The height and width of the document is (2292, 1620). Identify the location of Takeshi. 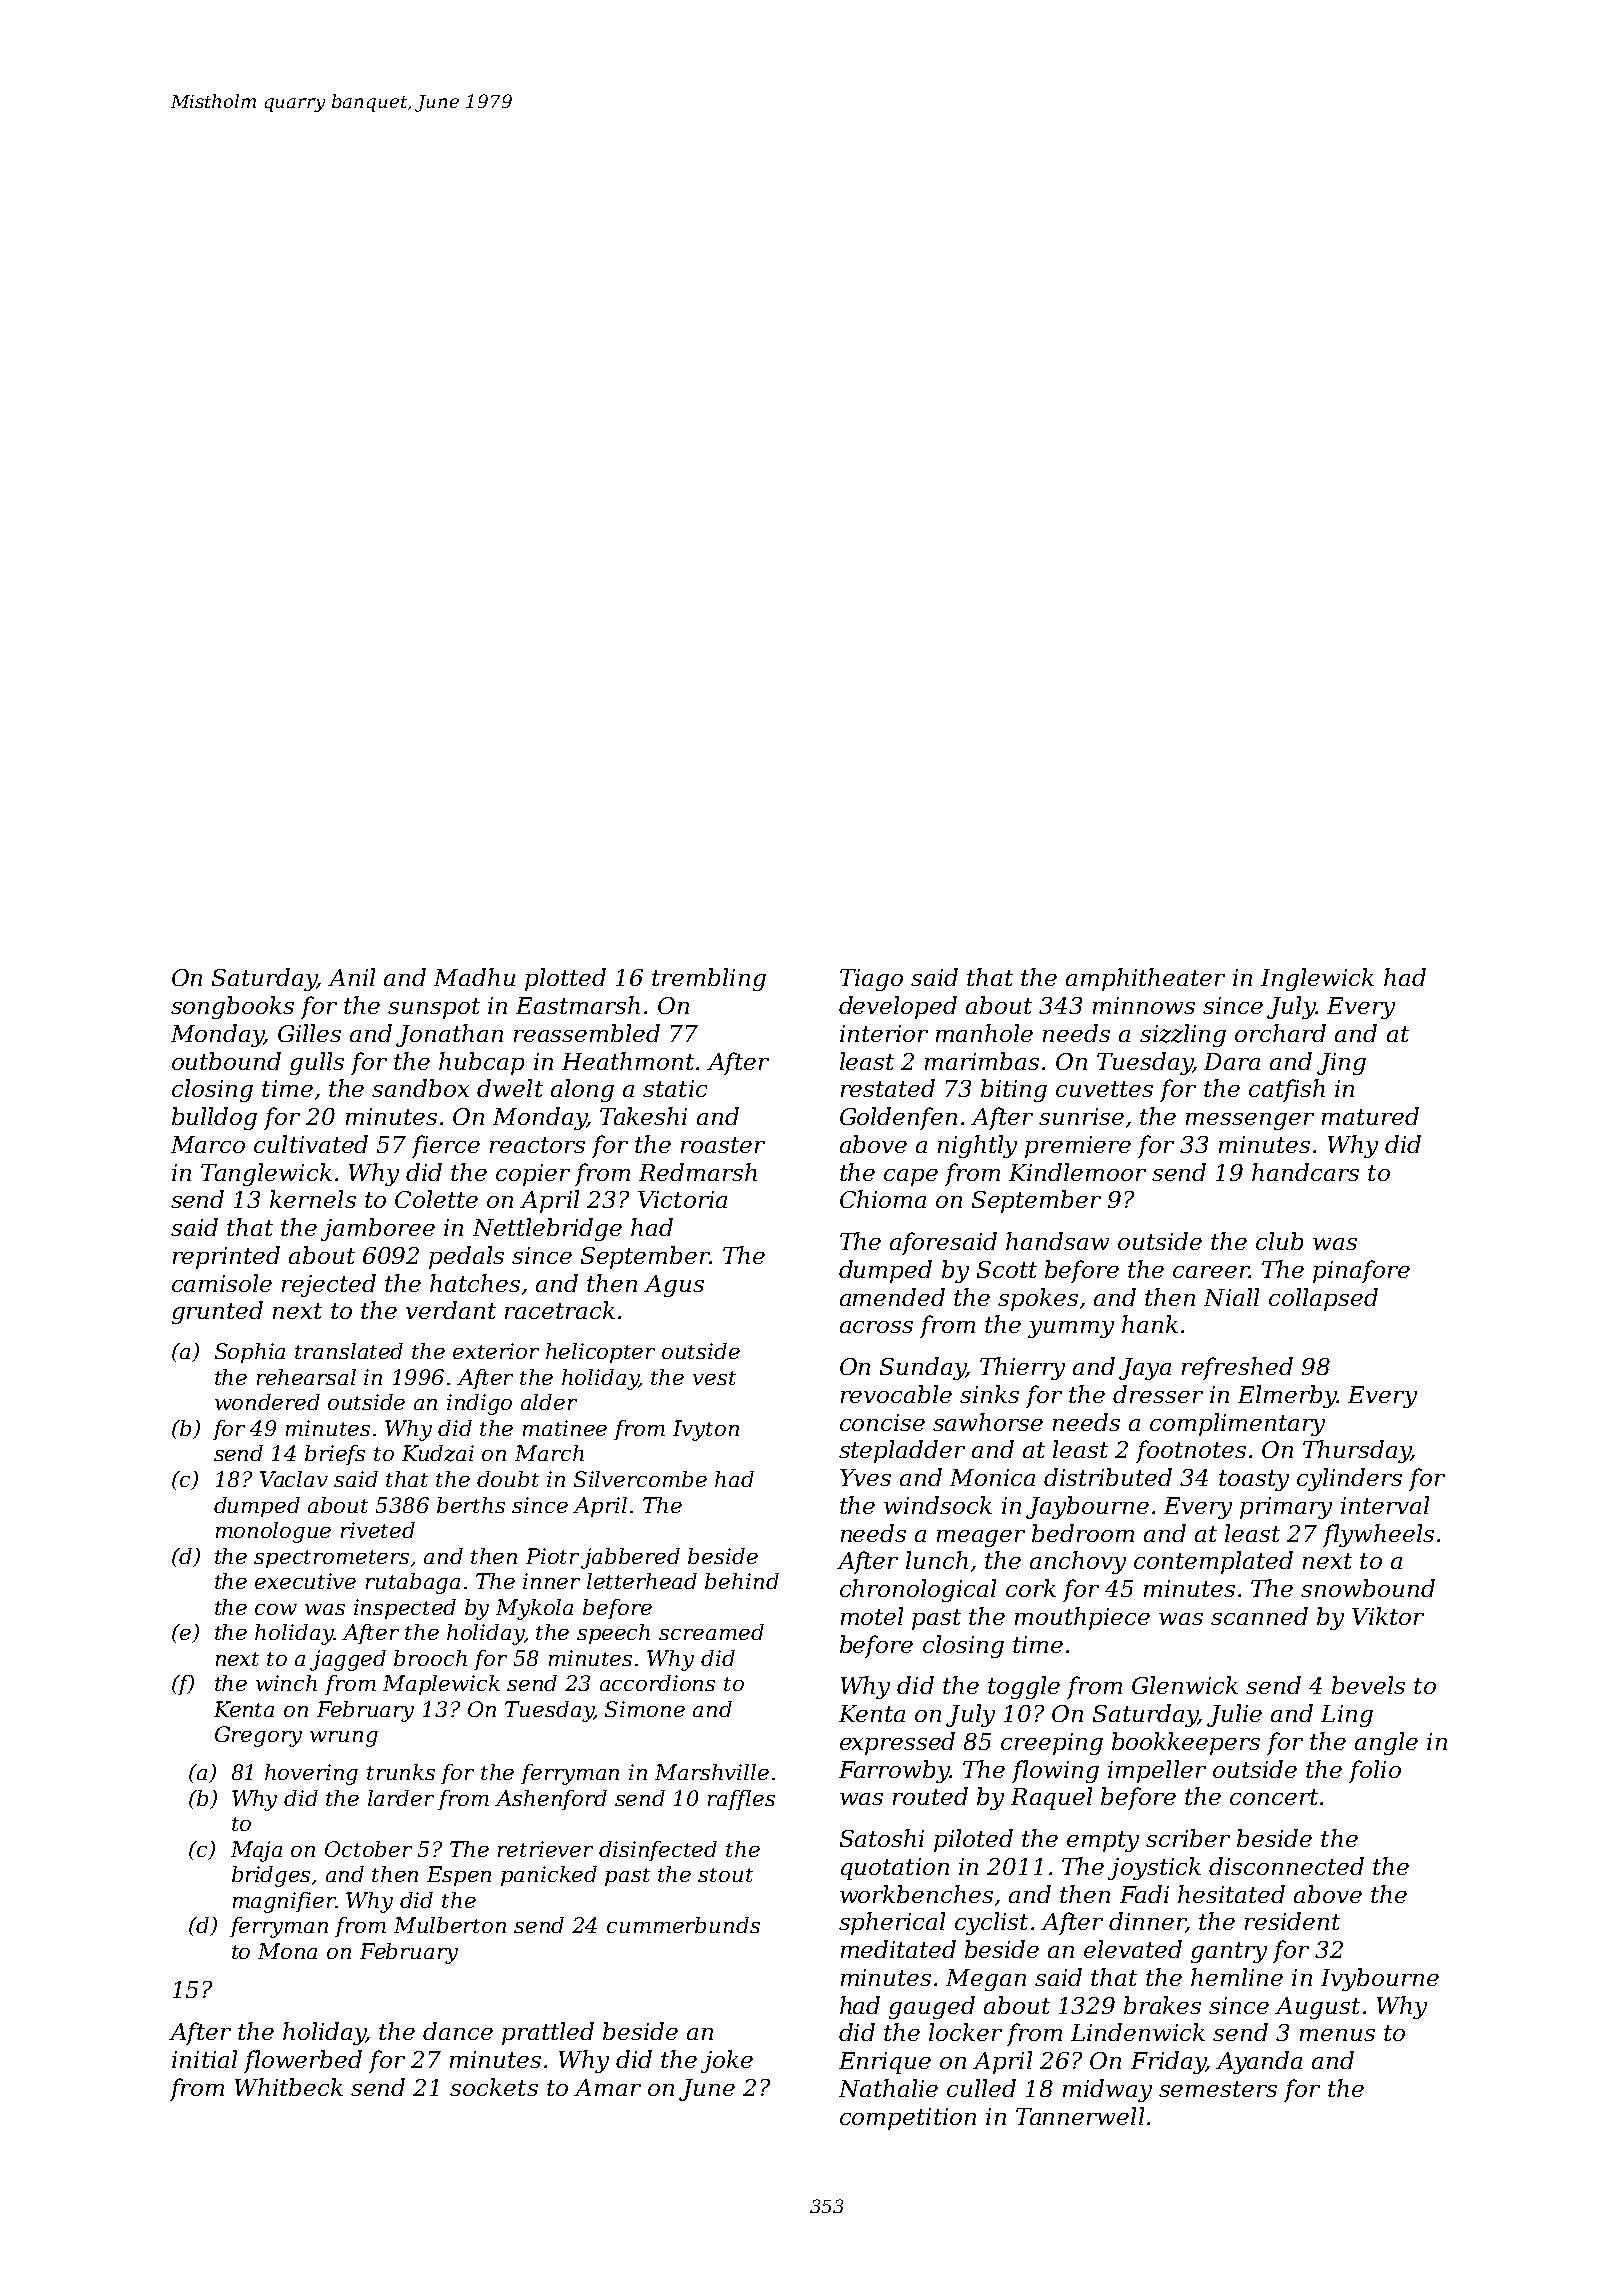
(643, 1116).
